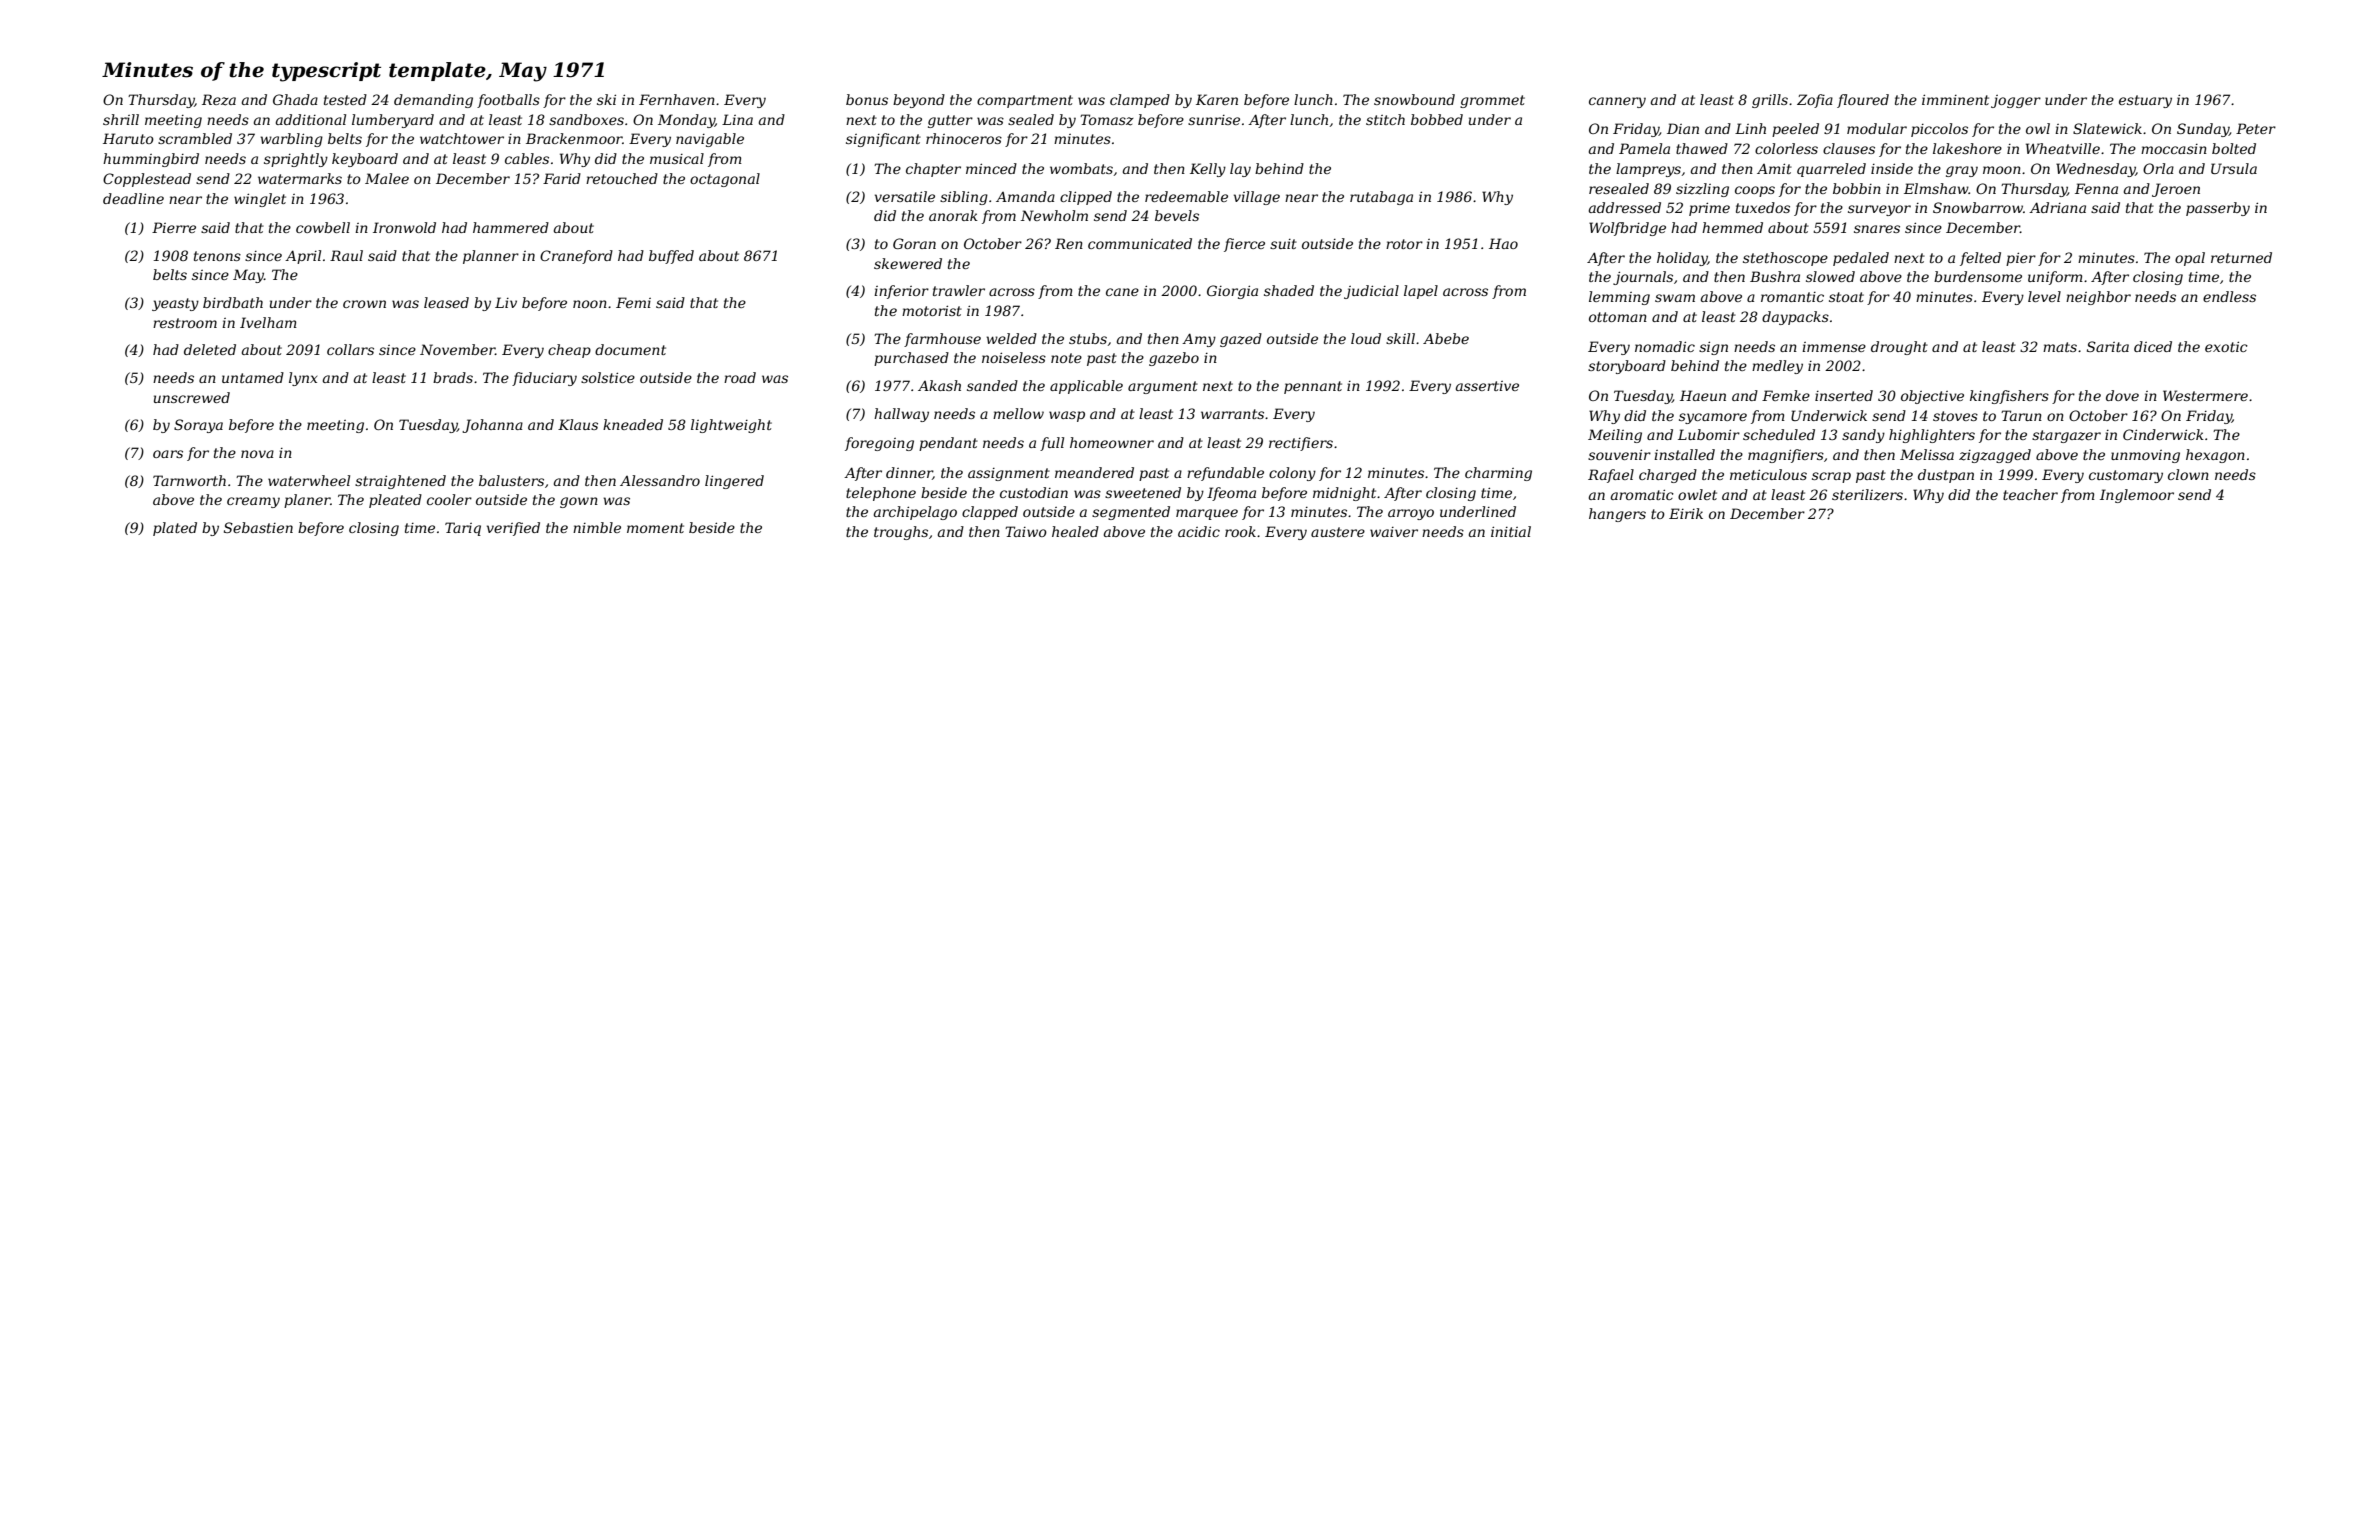 The image size is (2380, 1540). I want to click on warrants, so click(1232, 414).
